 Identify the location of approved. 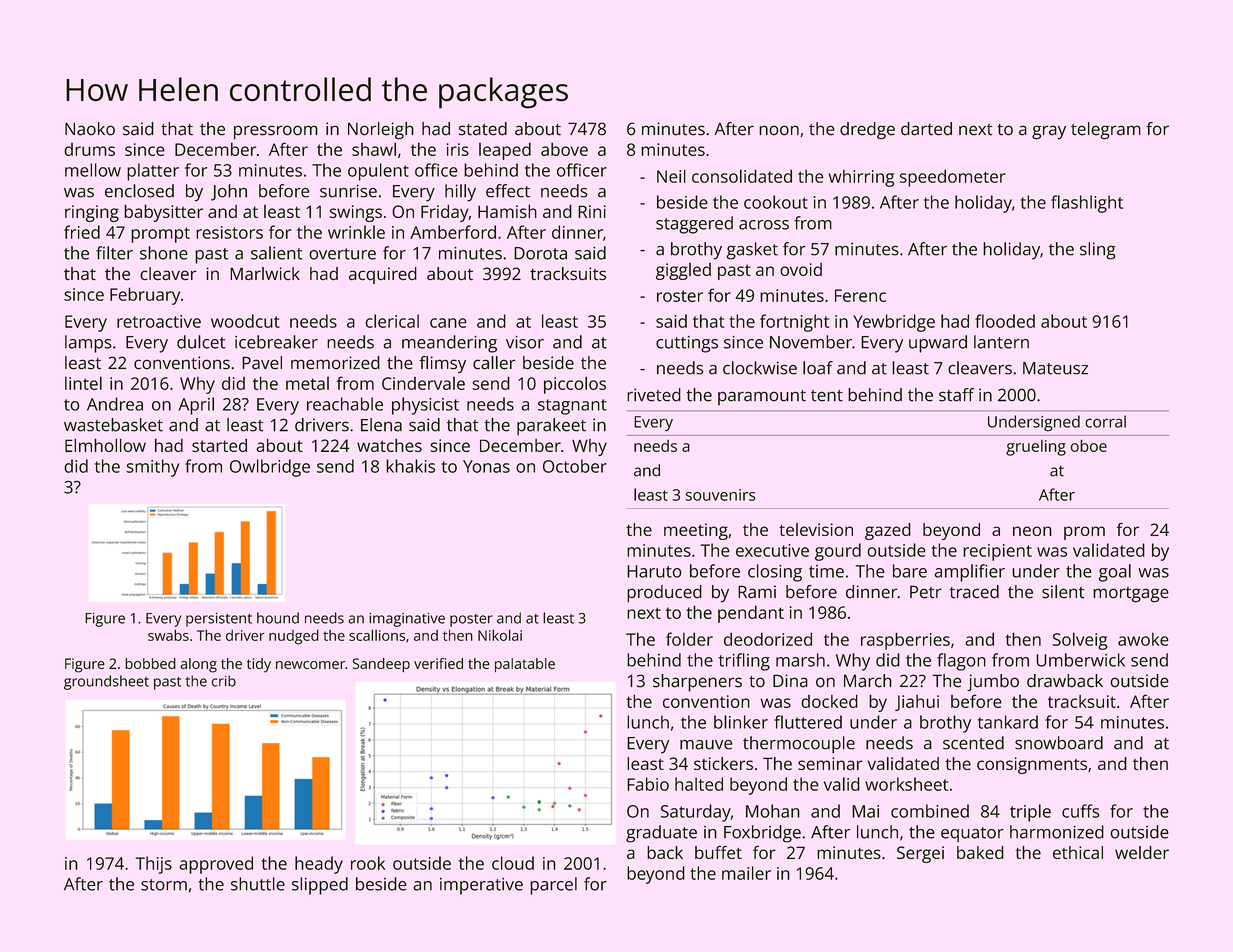
(216, 865).
